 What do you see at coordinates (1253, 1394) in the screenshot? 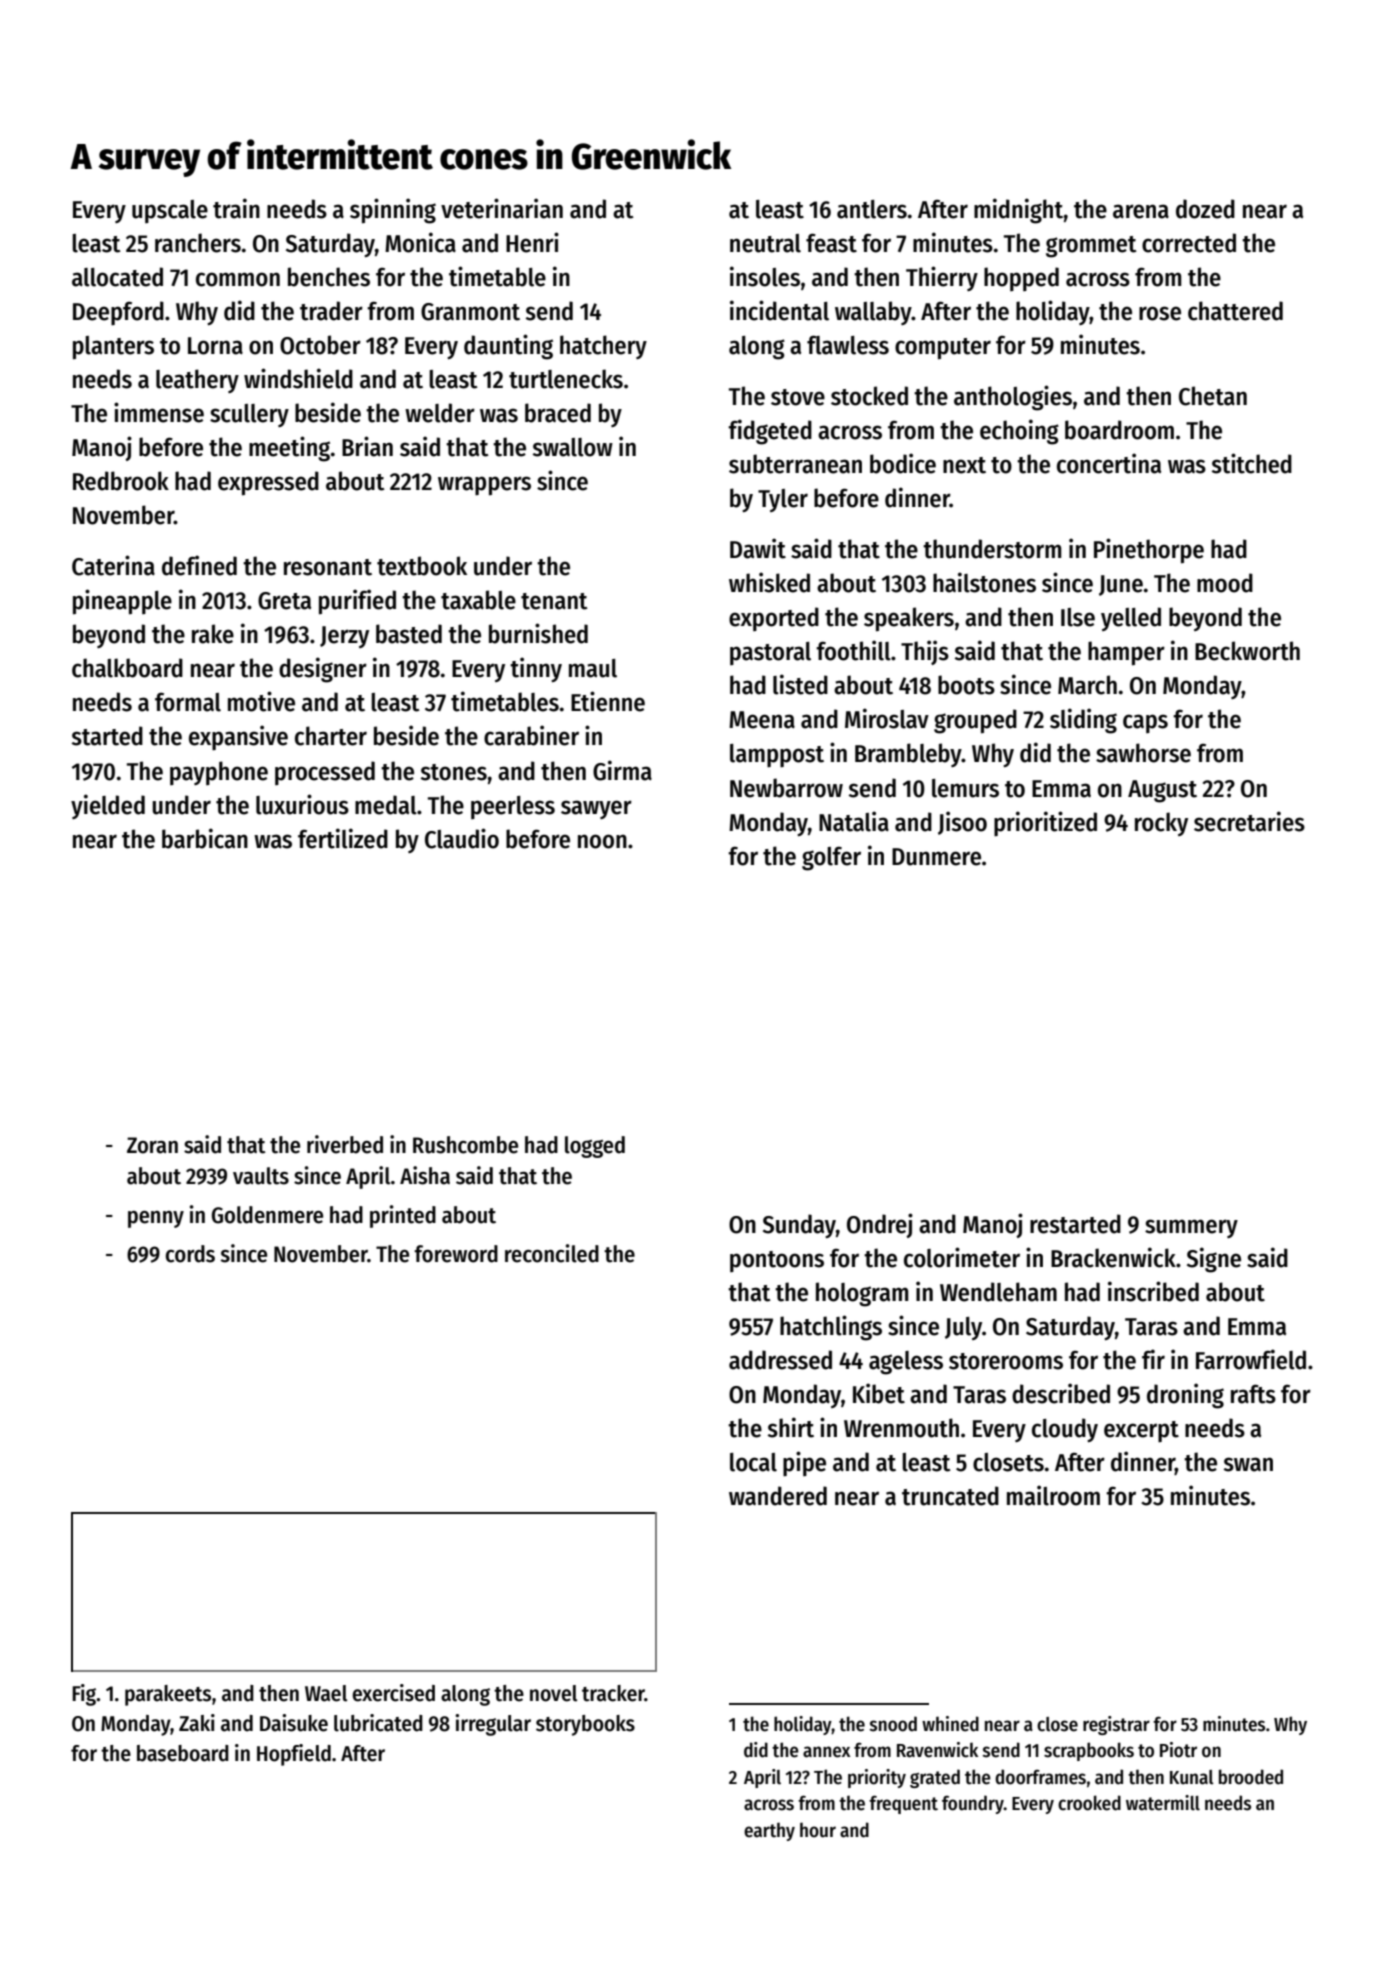
I see `rafts` at bounding box center [1253, 1394].
